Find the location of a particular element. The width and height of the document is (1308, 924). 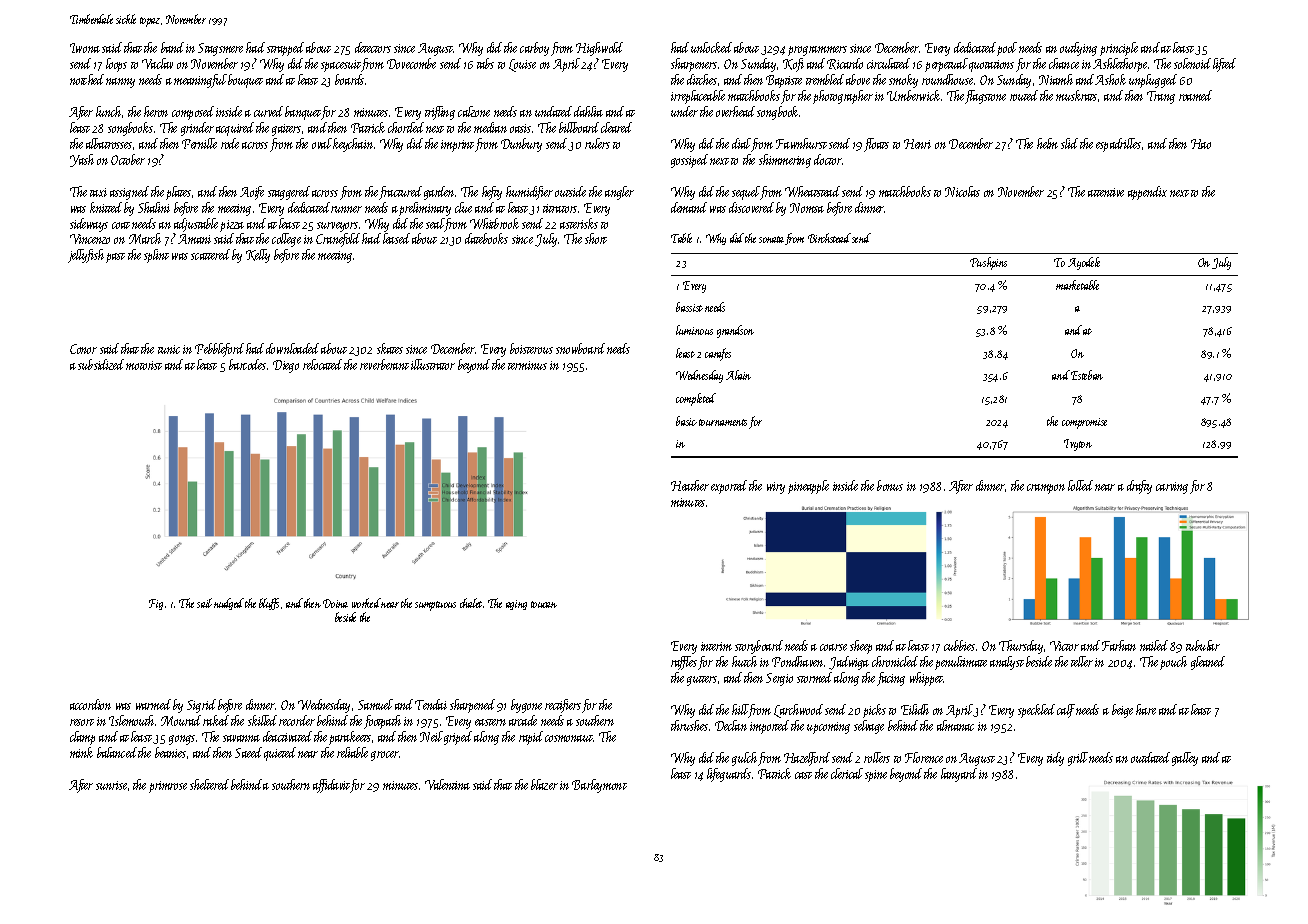

sunrise is located at coordinates (111, 785).
